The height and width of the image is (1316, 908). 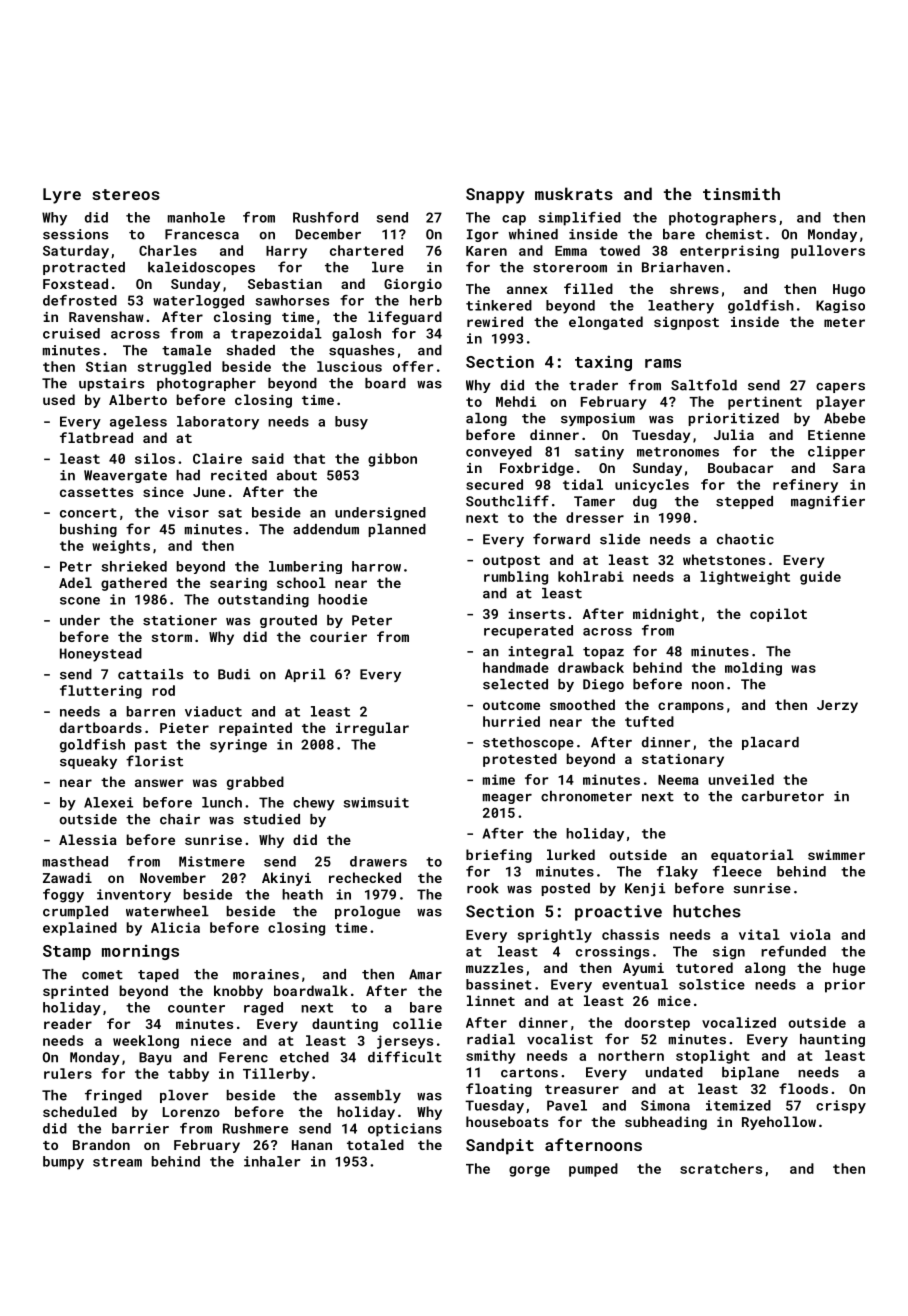 What do you see at coordinates (158, 975) in the image?
I see `taped` at bounding box center [158, 975].
